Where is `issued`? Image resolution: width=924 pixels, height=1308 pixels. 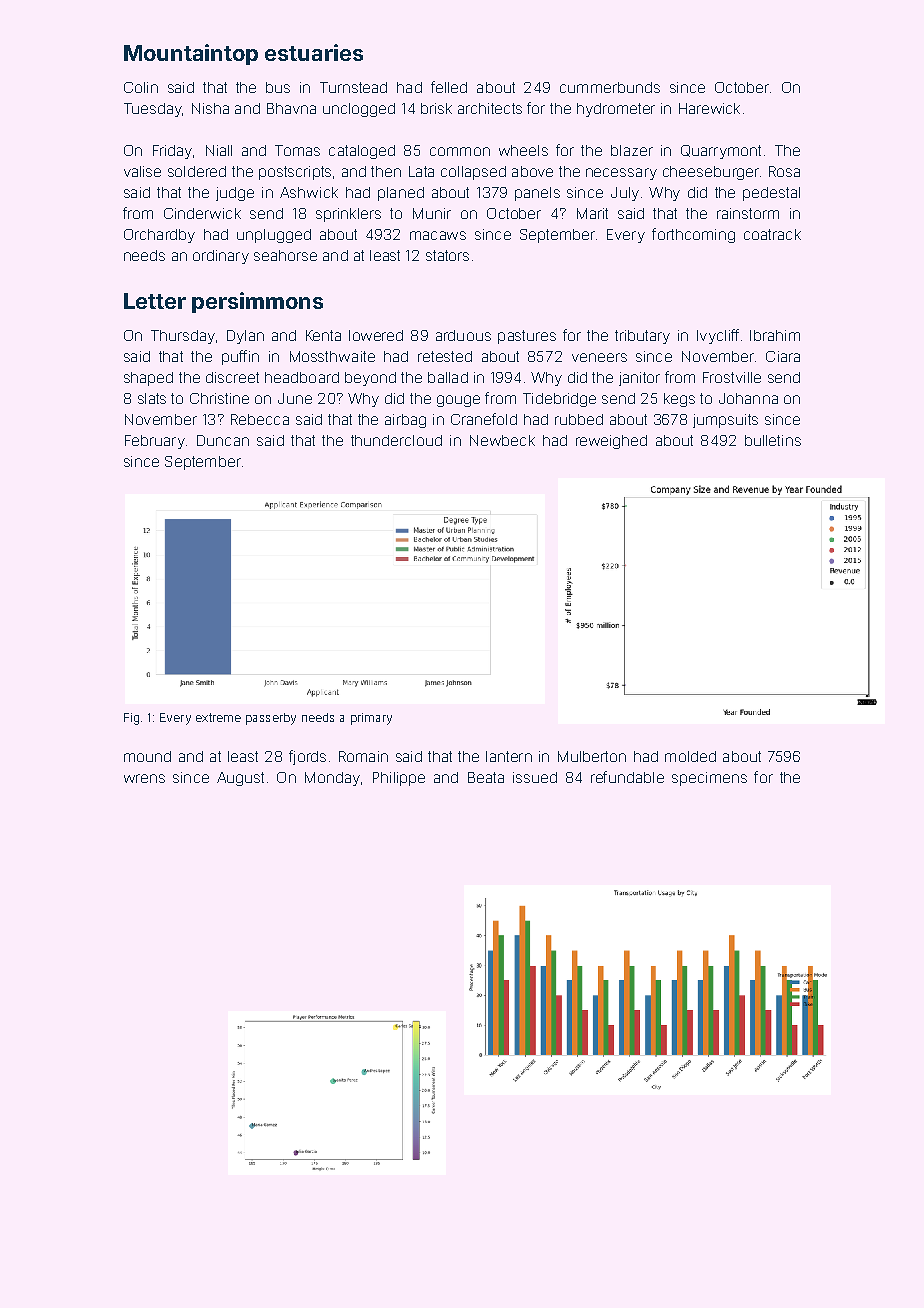
issued is located at coordinates (535, 777).
